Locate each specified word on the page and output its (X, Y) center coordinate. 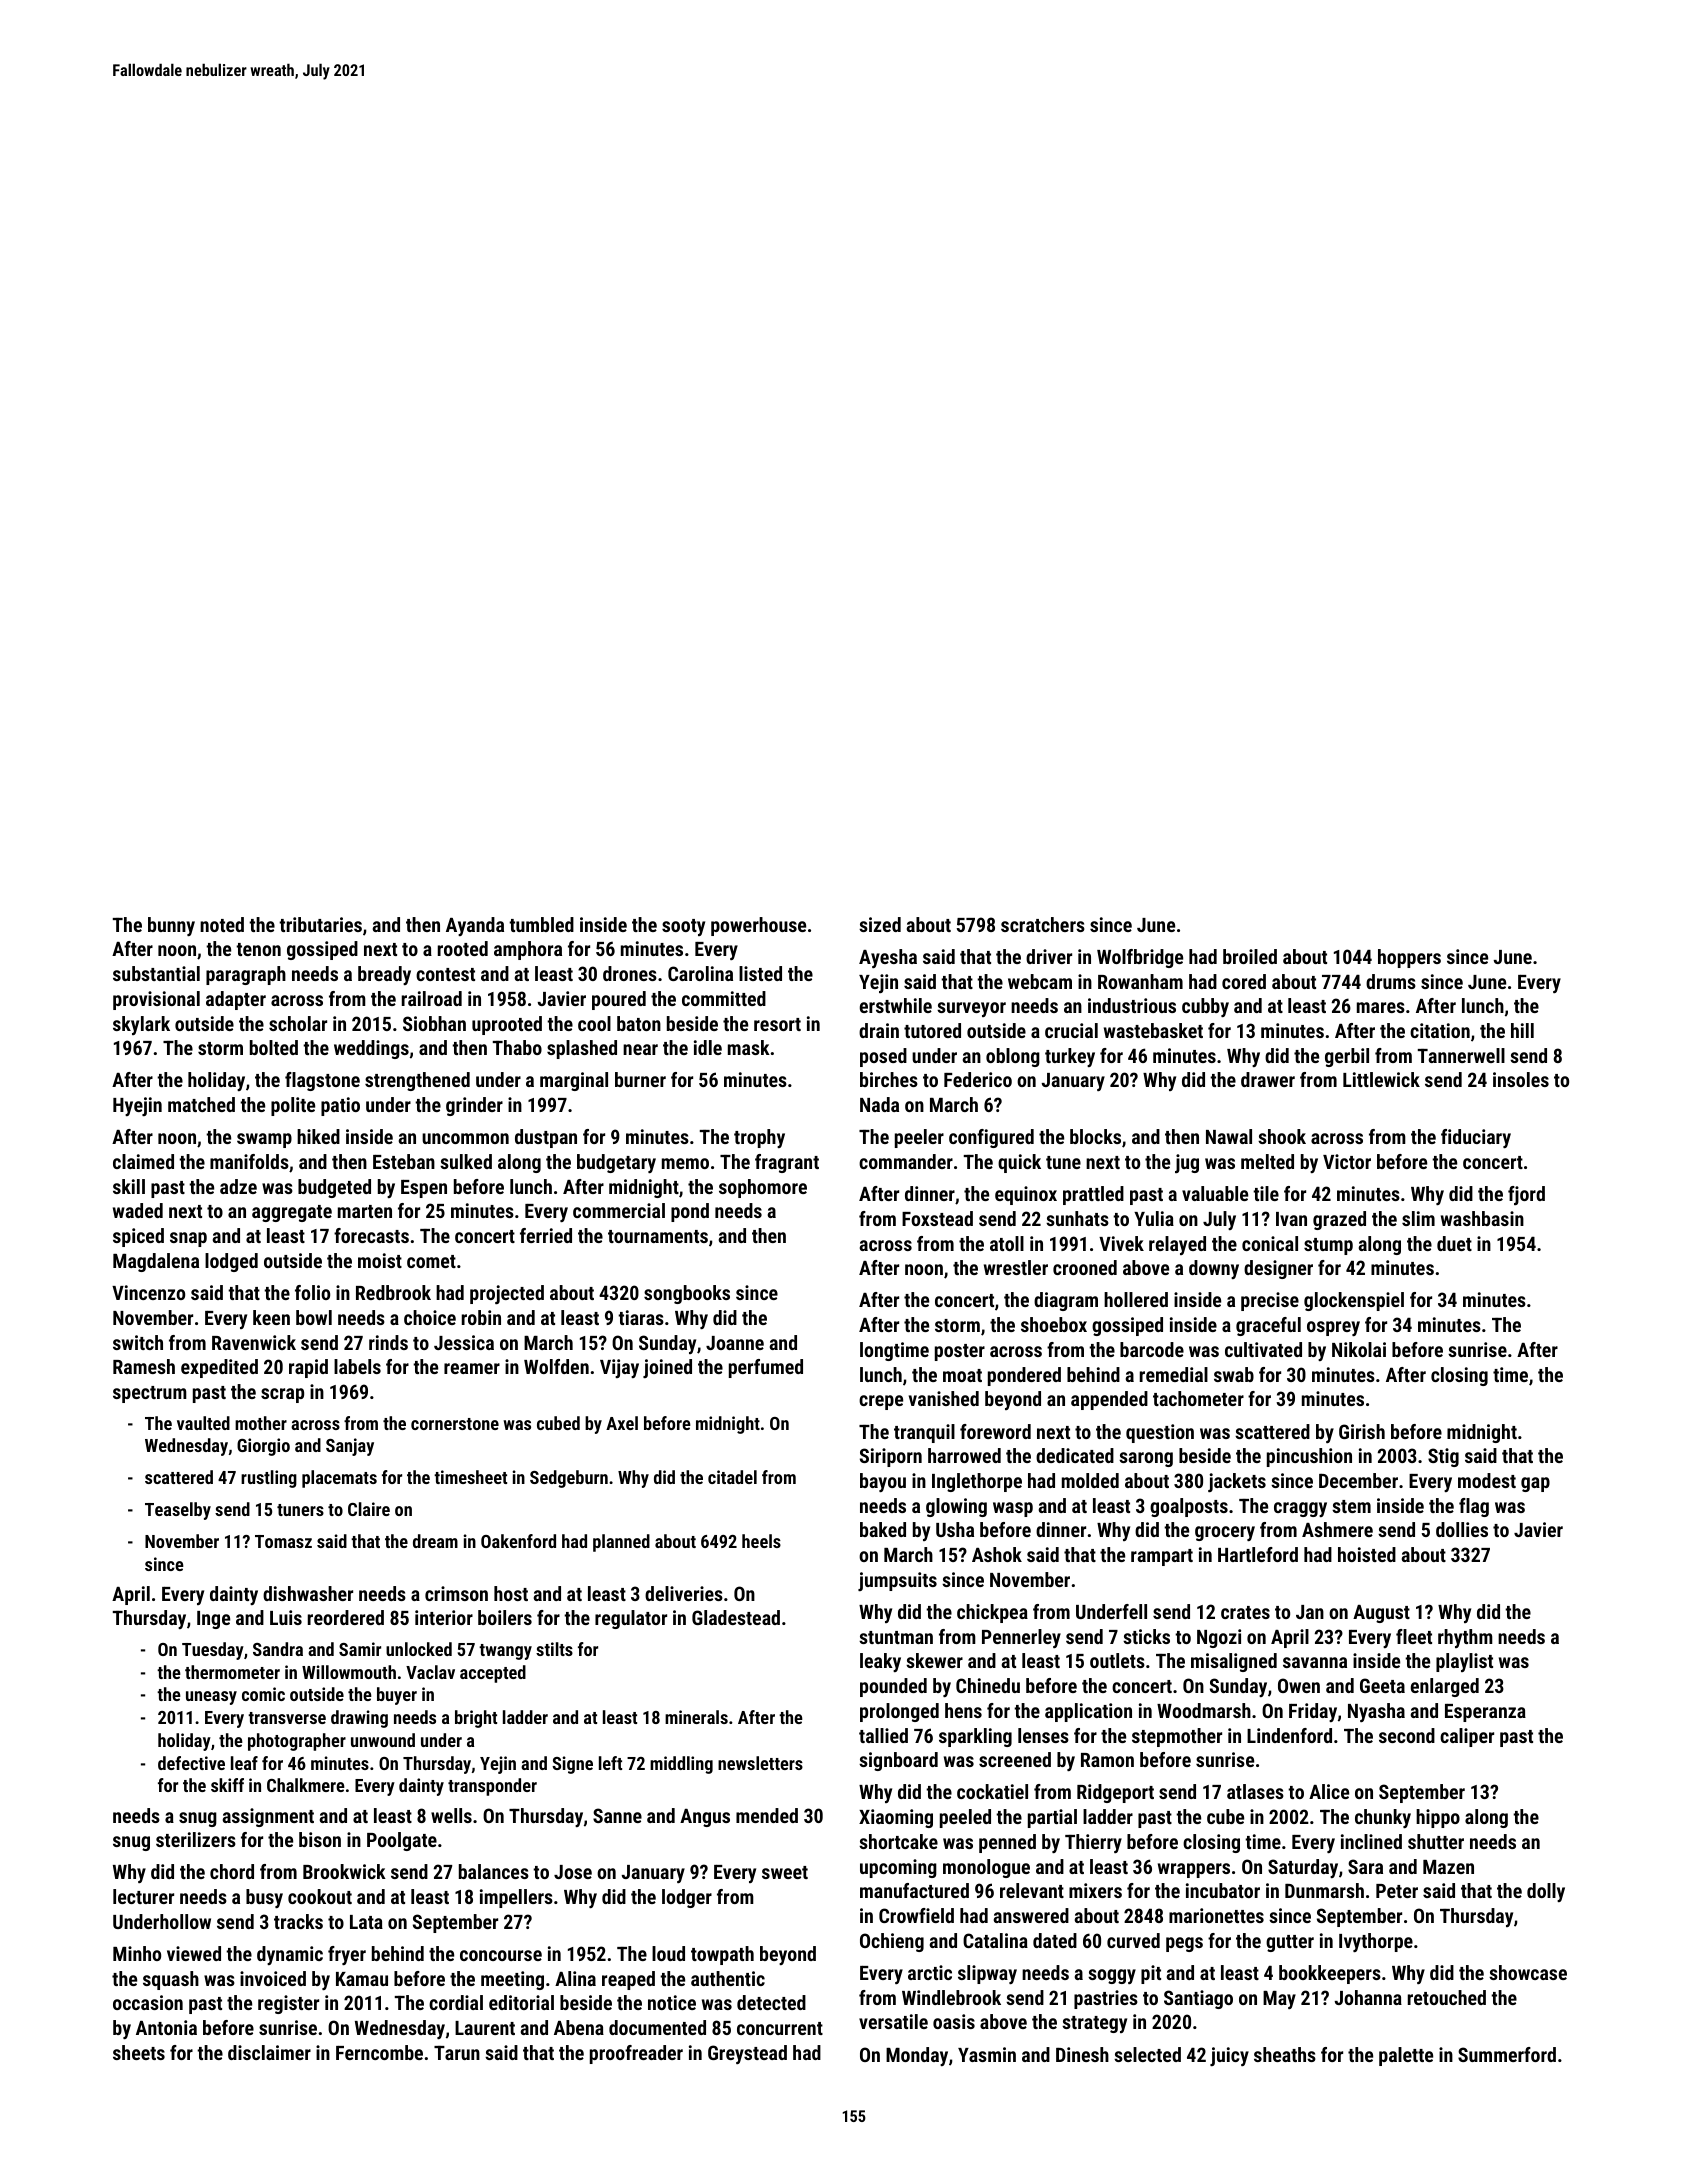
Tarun (457, 2052)
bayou (883, 1482)
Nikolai (1359, 1349)
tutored (932, 1030)
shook (1282, 1136)
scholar (298, 1023)
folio (312, 1292)
